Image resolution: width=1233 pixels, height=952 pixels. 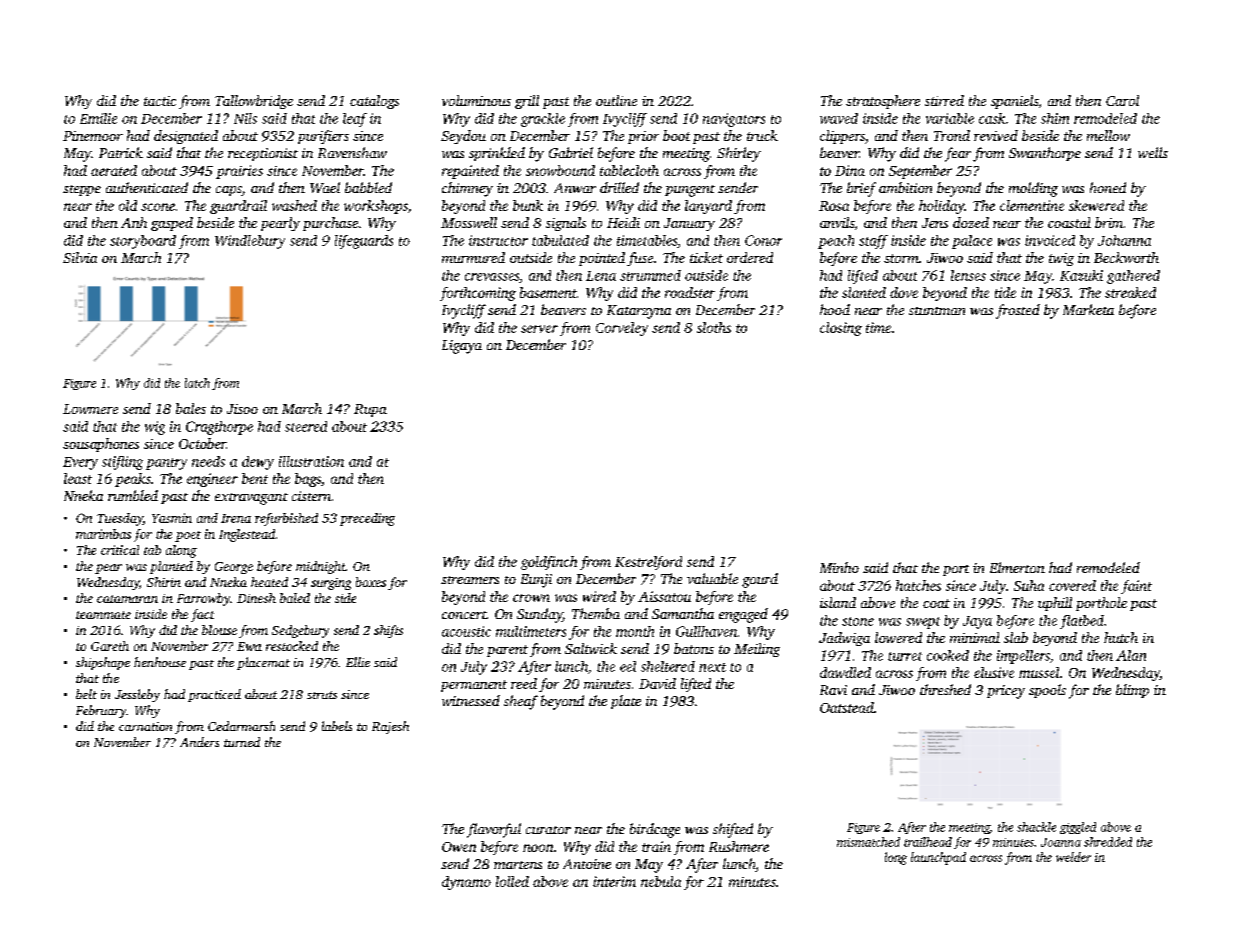 What do you see at coordinates (571, 152) in the screenshot?
I see `Gabriel` at bounding box center [571, 152].
